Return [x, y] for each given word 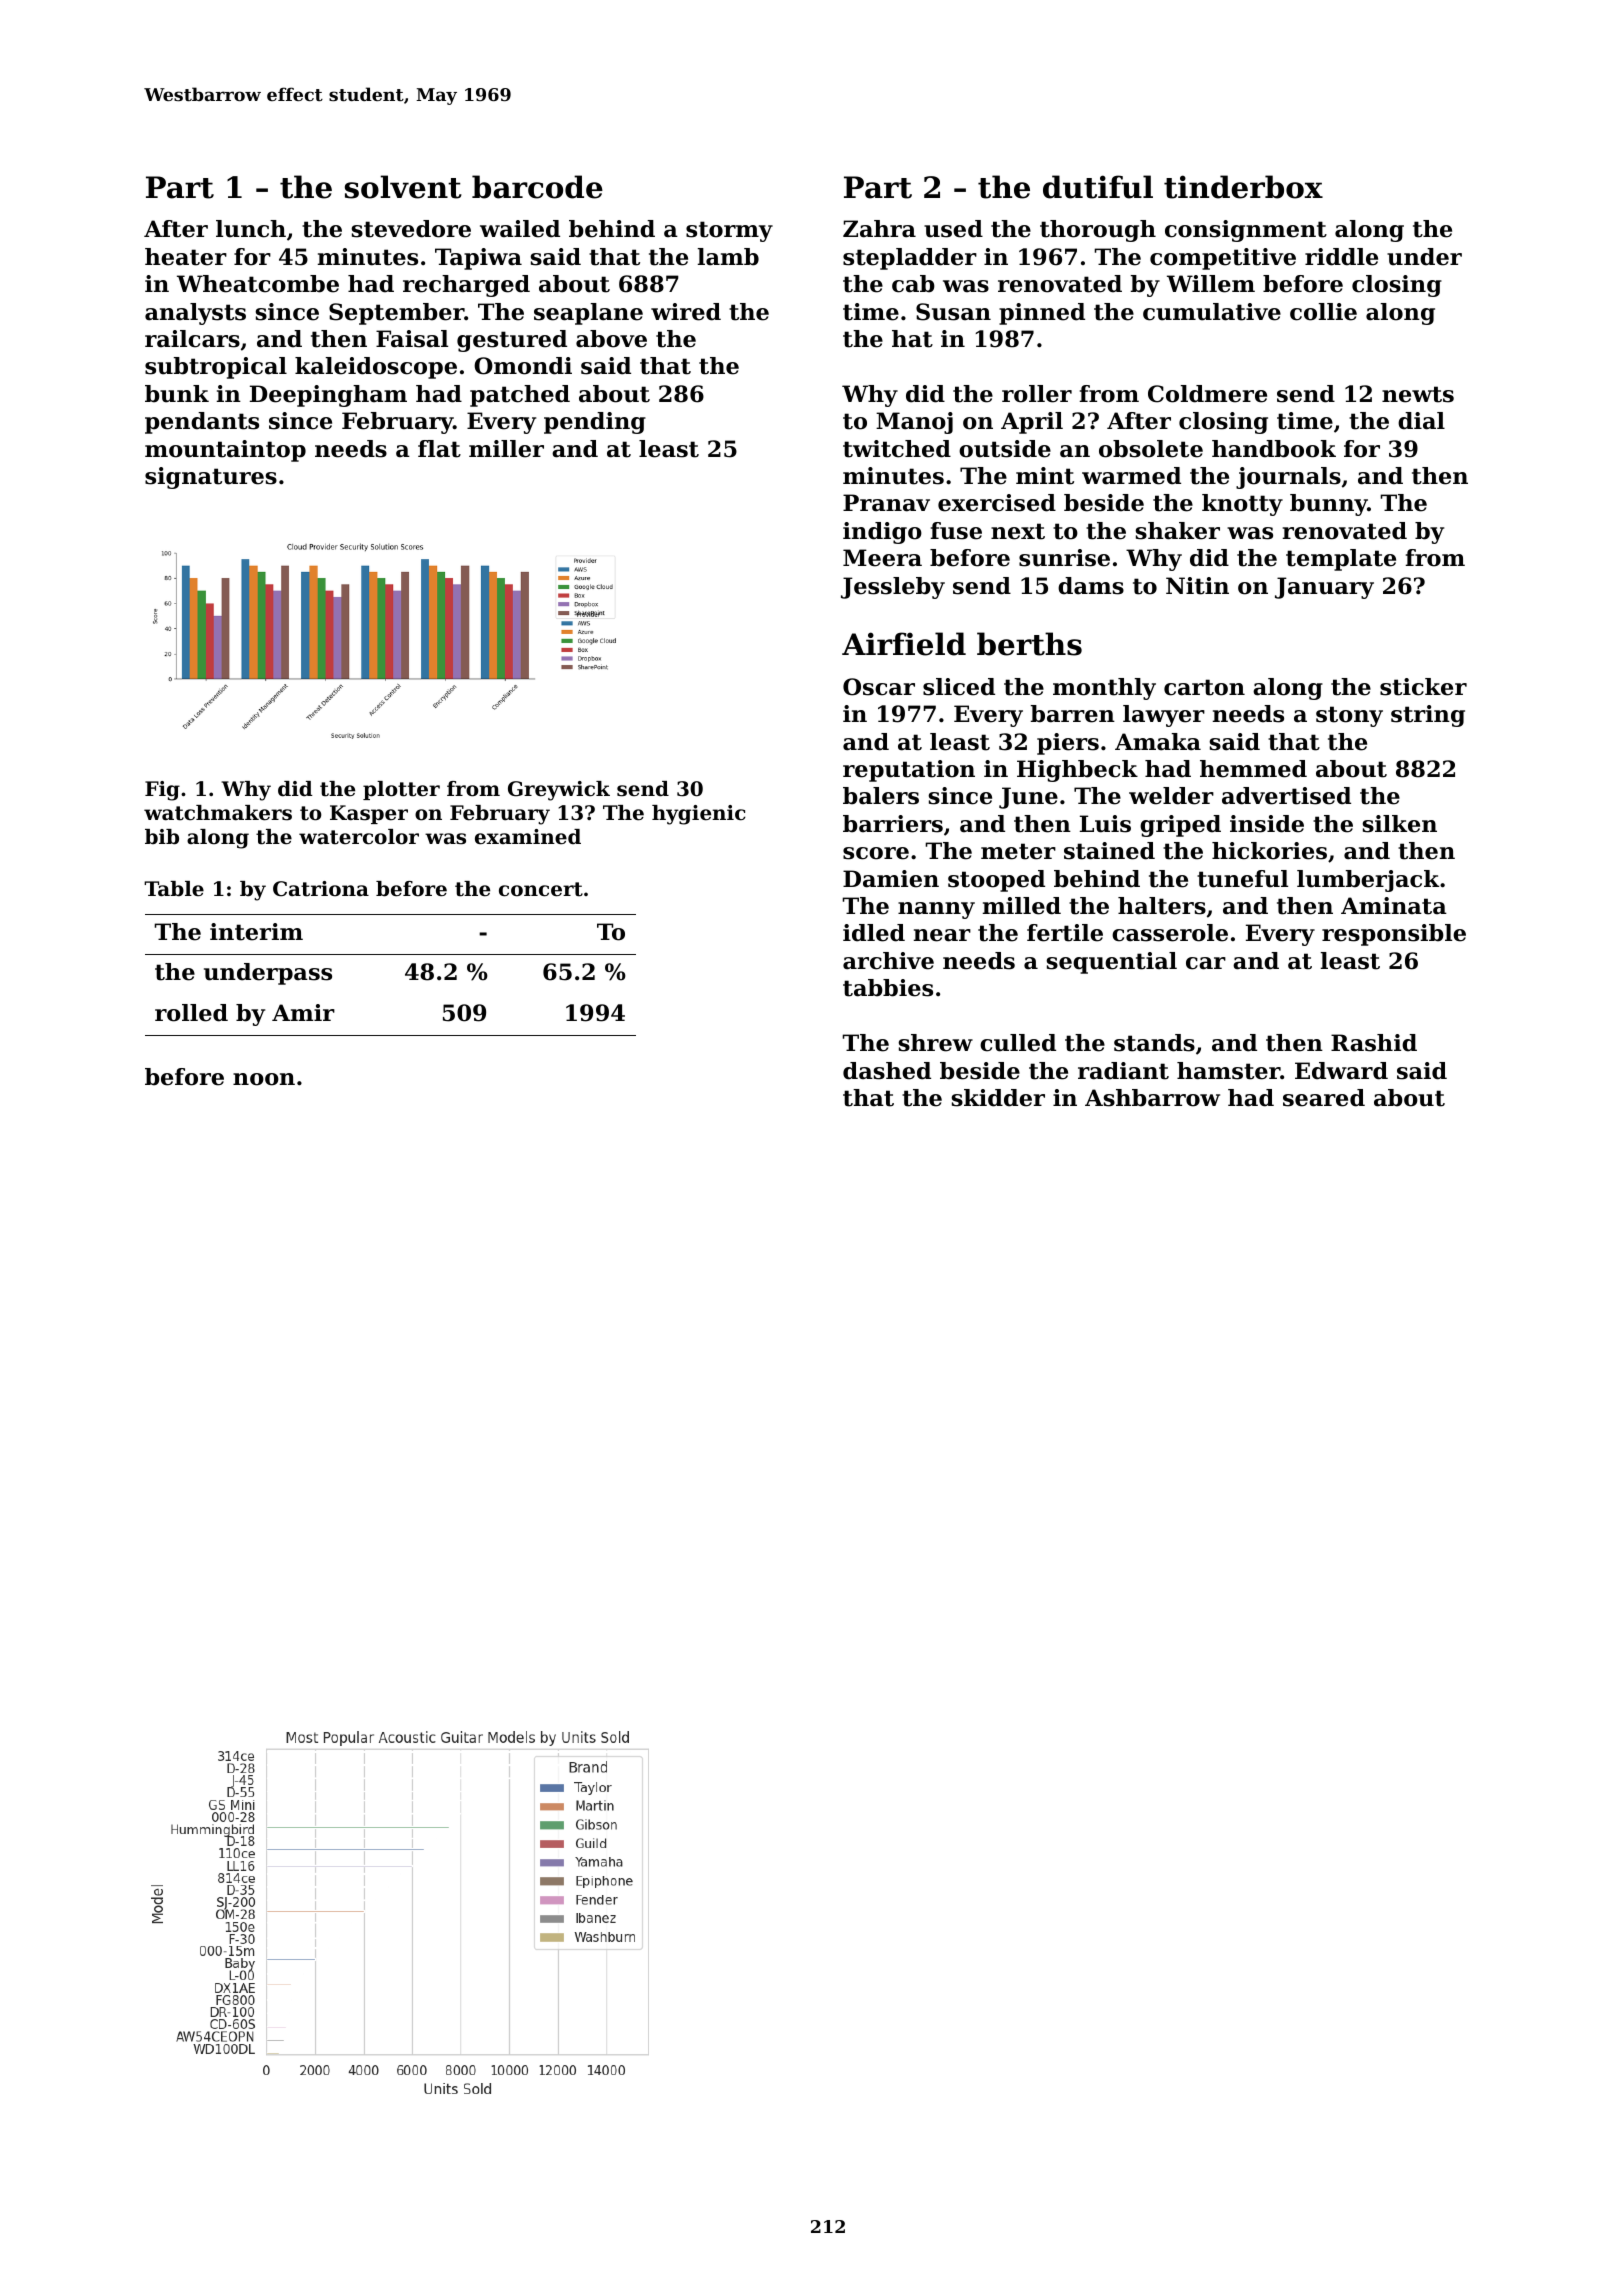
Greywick [559, 791]
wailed [520, 229]
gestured [512, 341]
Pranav [886, 503]
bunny [1329, 505]
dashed [887, 1071]
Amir [303, 1012]
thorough [1098, 231]
